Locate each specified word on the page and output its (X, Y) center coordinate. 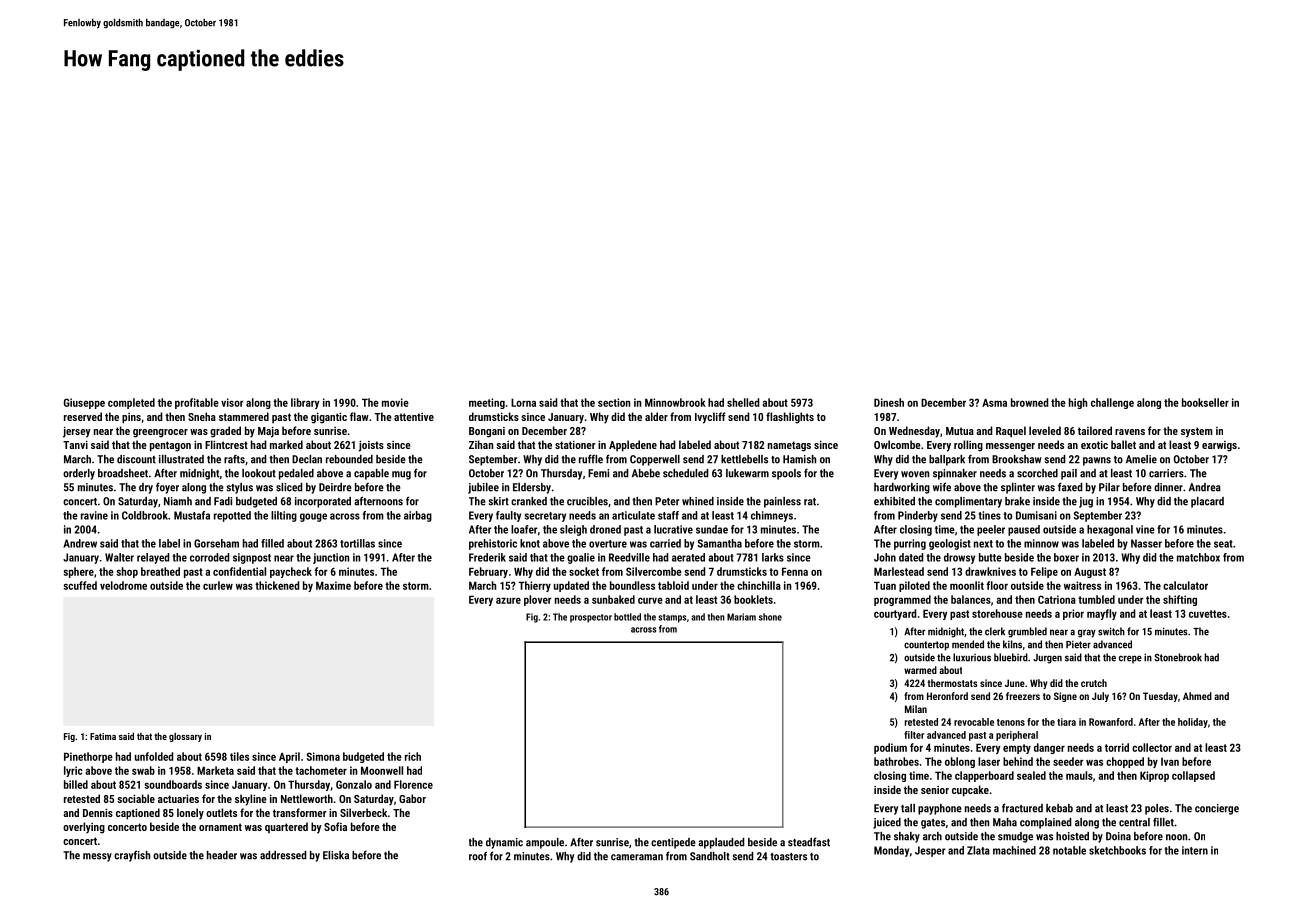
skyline (251, 800)
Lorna (523, 402)
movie (395, 402)
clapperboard (984, 776)
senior (935, 790)
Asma (994, 402)
